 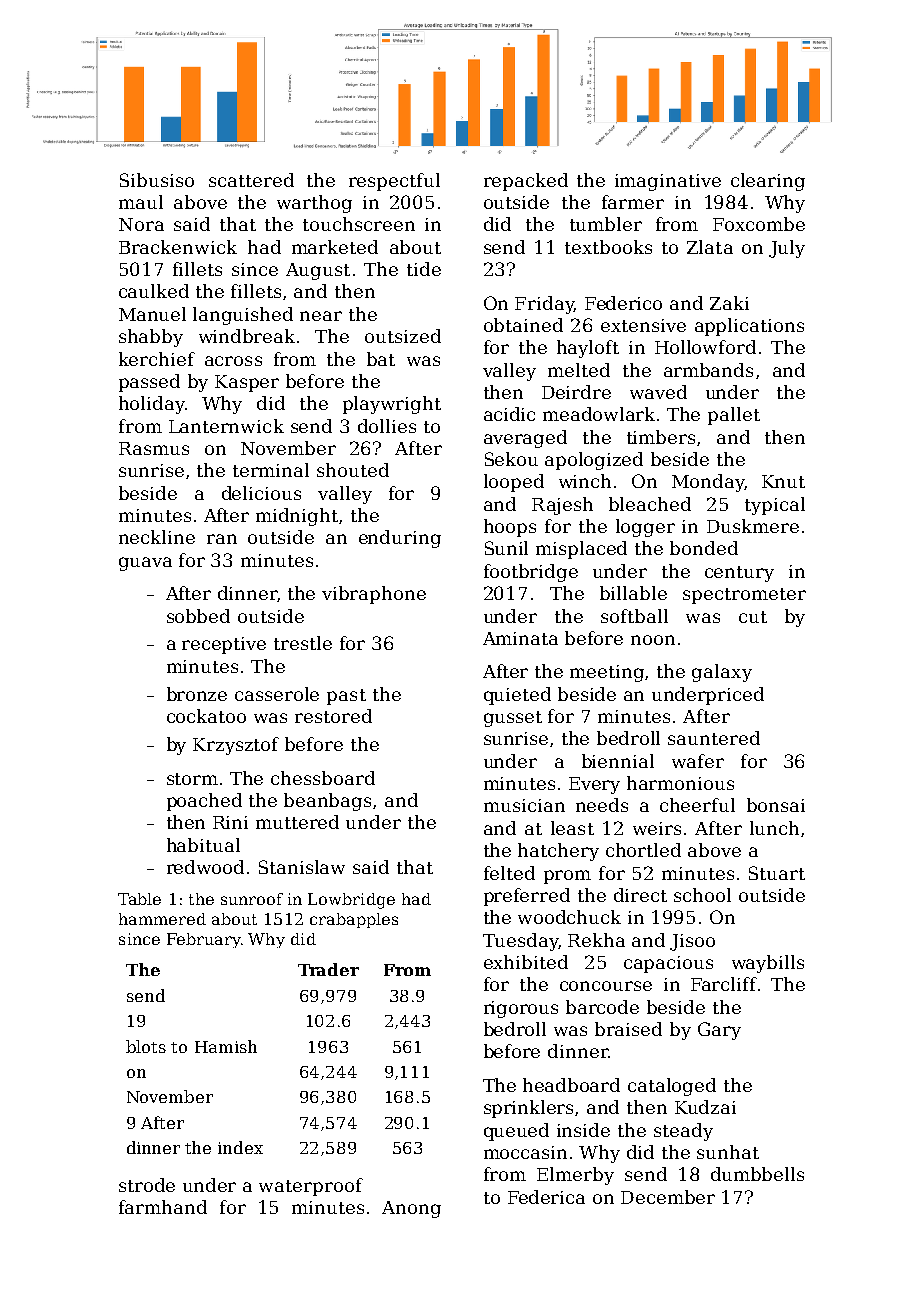 What do you see at coordinates (768, 182) in the page?
I see `clearing` at bounding box center [768, 182].
